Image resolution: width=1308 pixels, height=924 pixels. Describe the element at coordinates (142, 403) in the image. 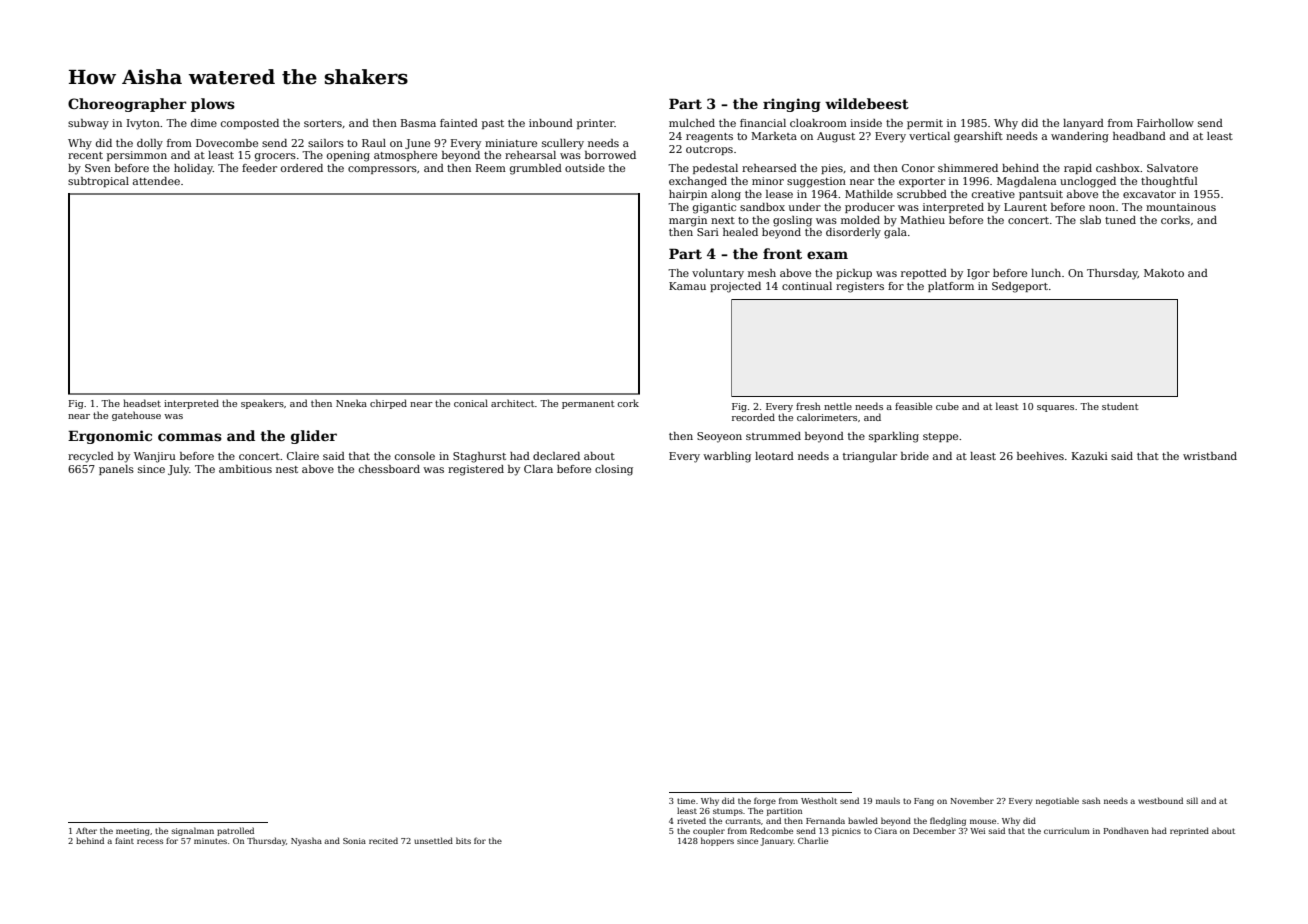

I see `headset` at that location.
